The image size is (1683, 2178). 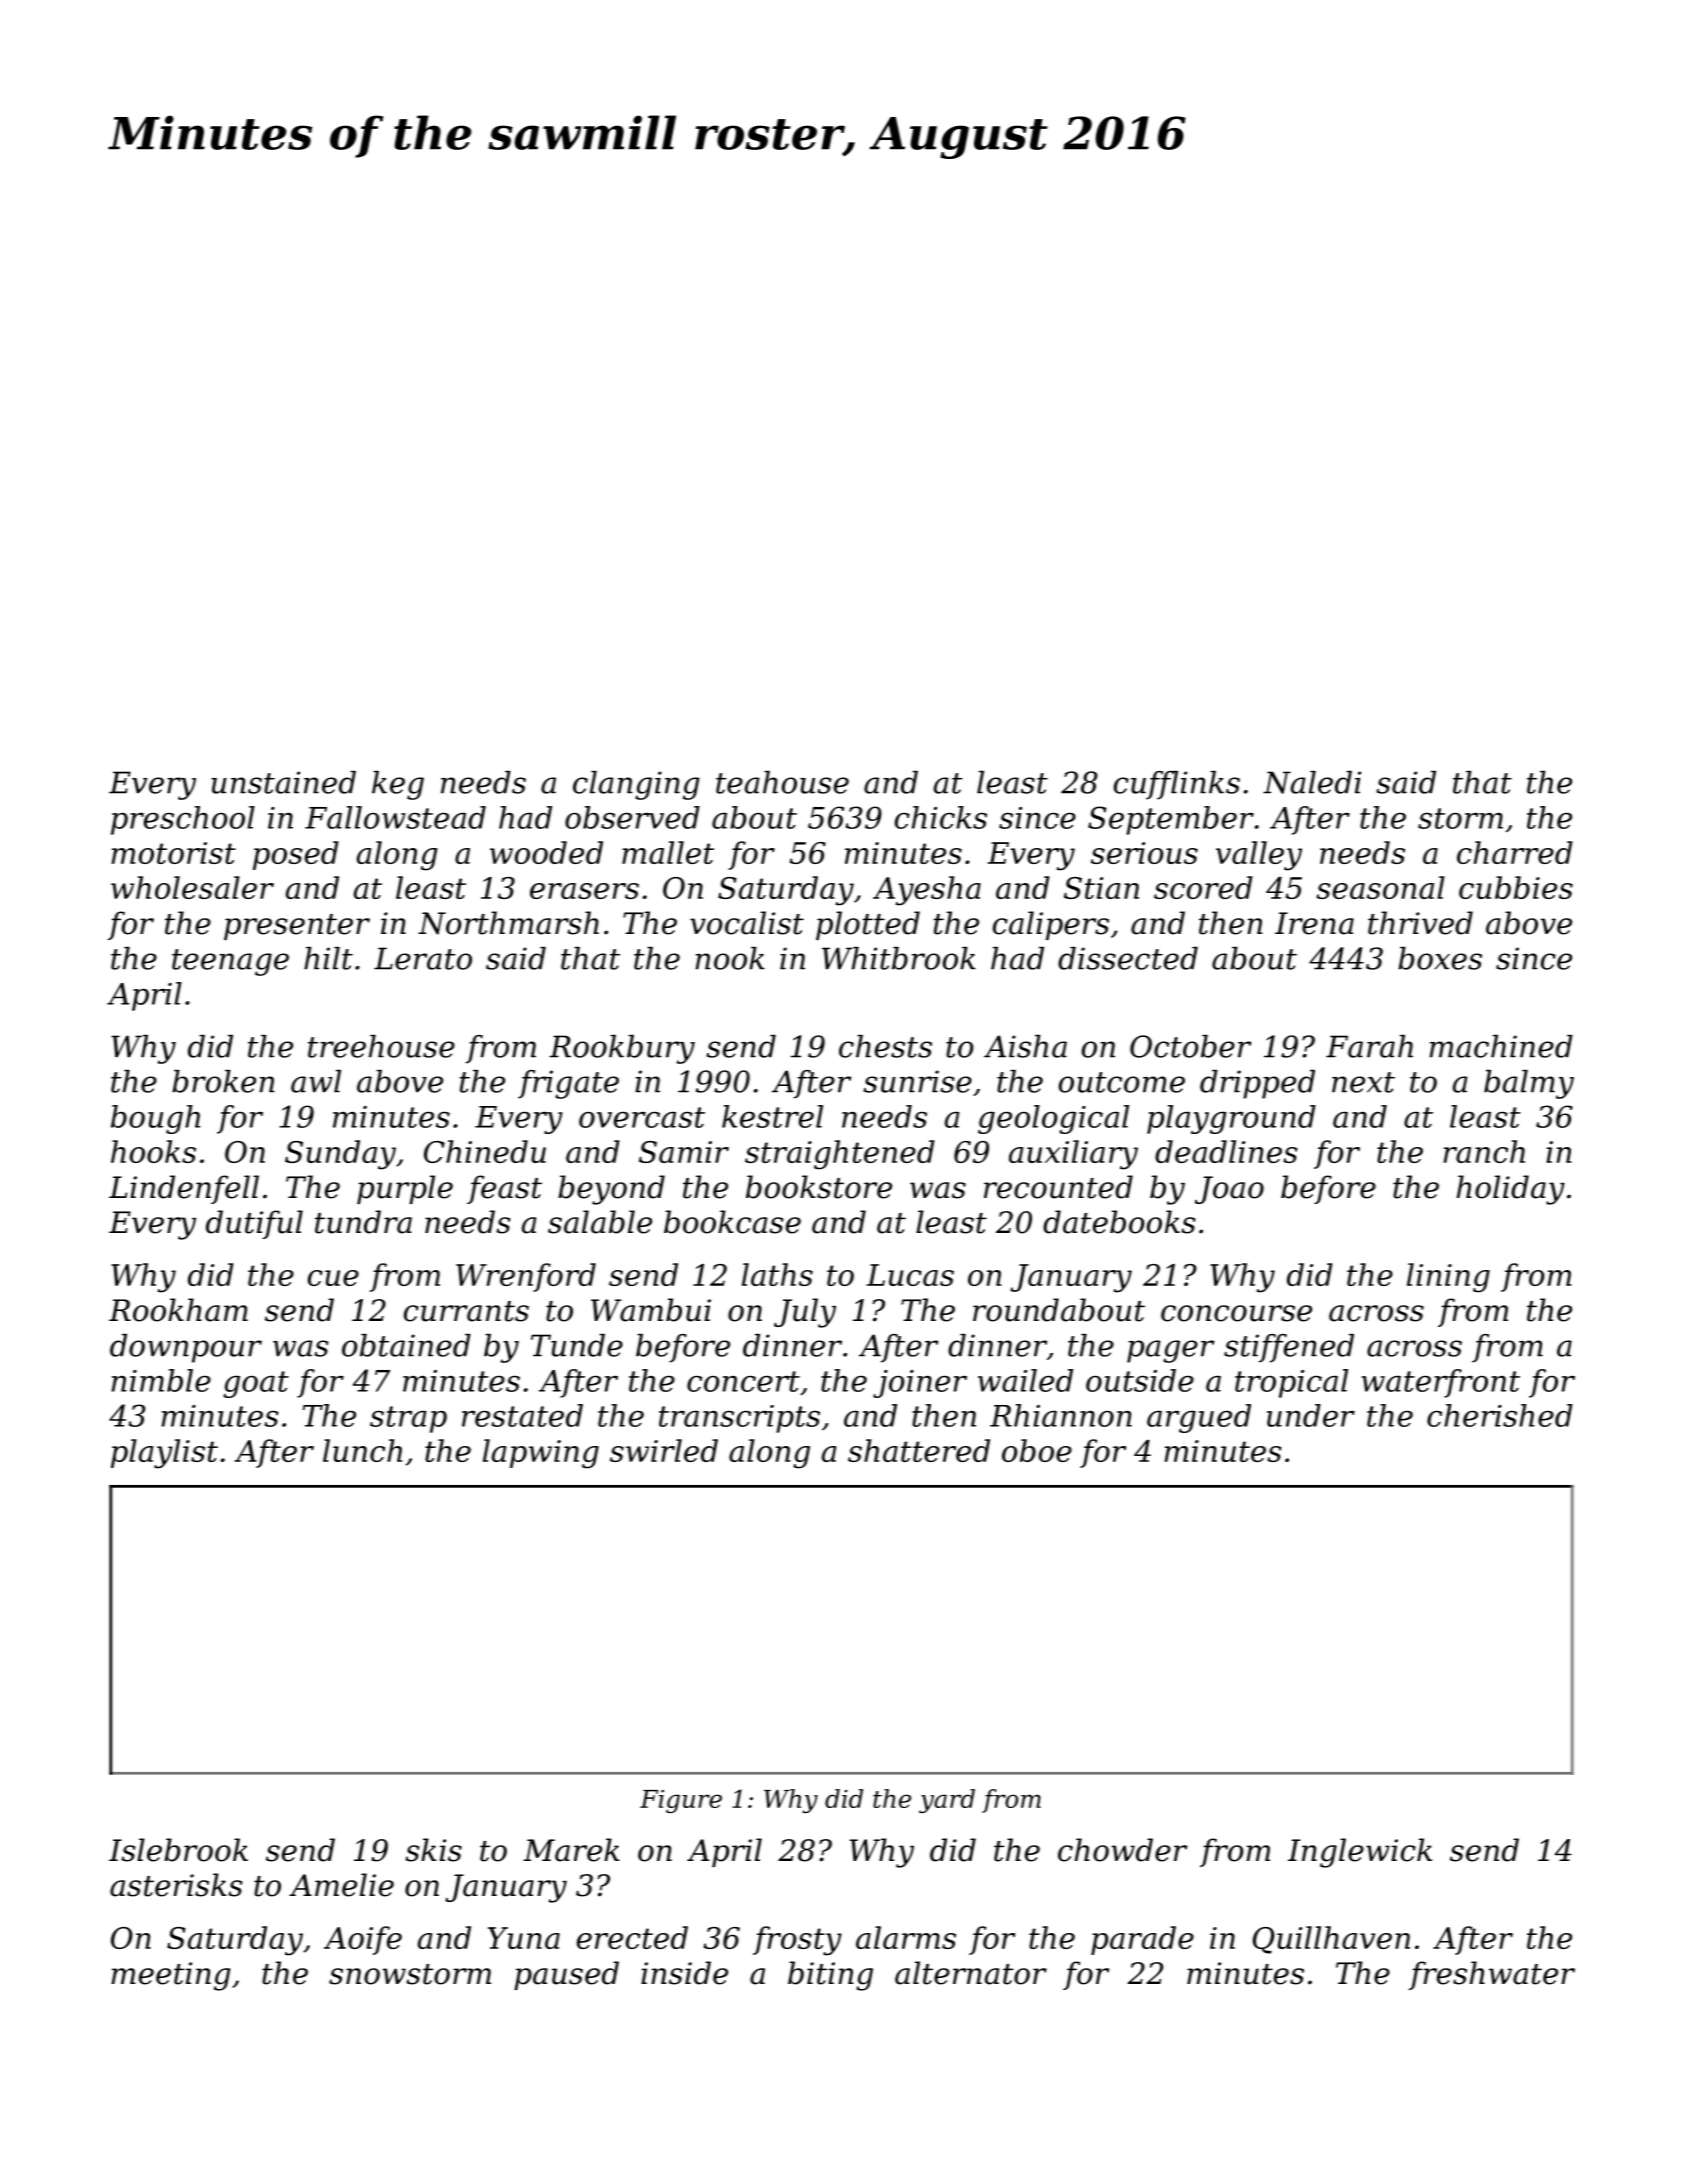 I want to click on inside, so click(x=684, y=1973).
